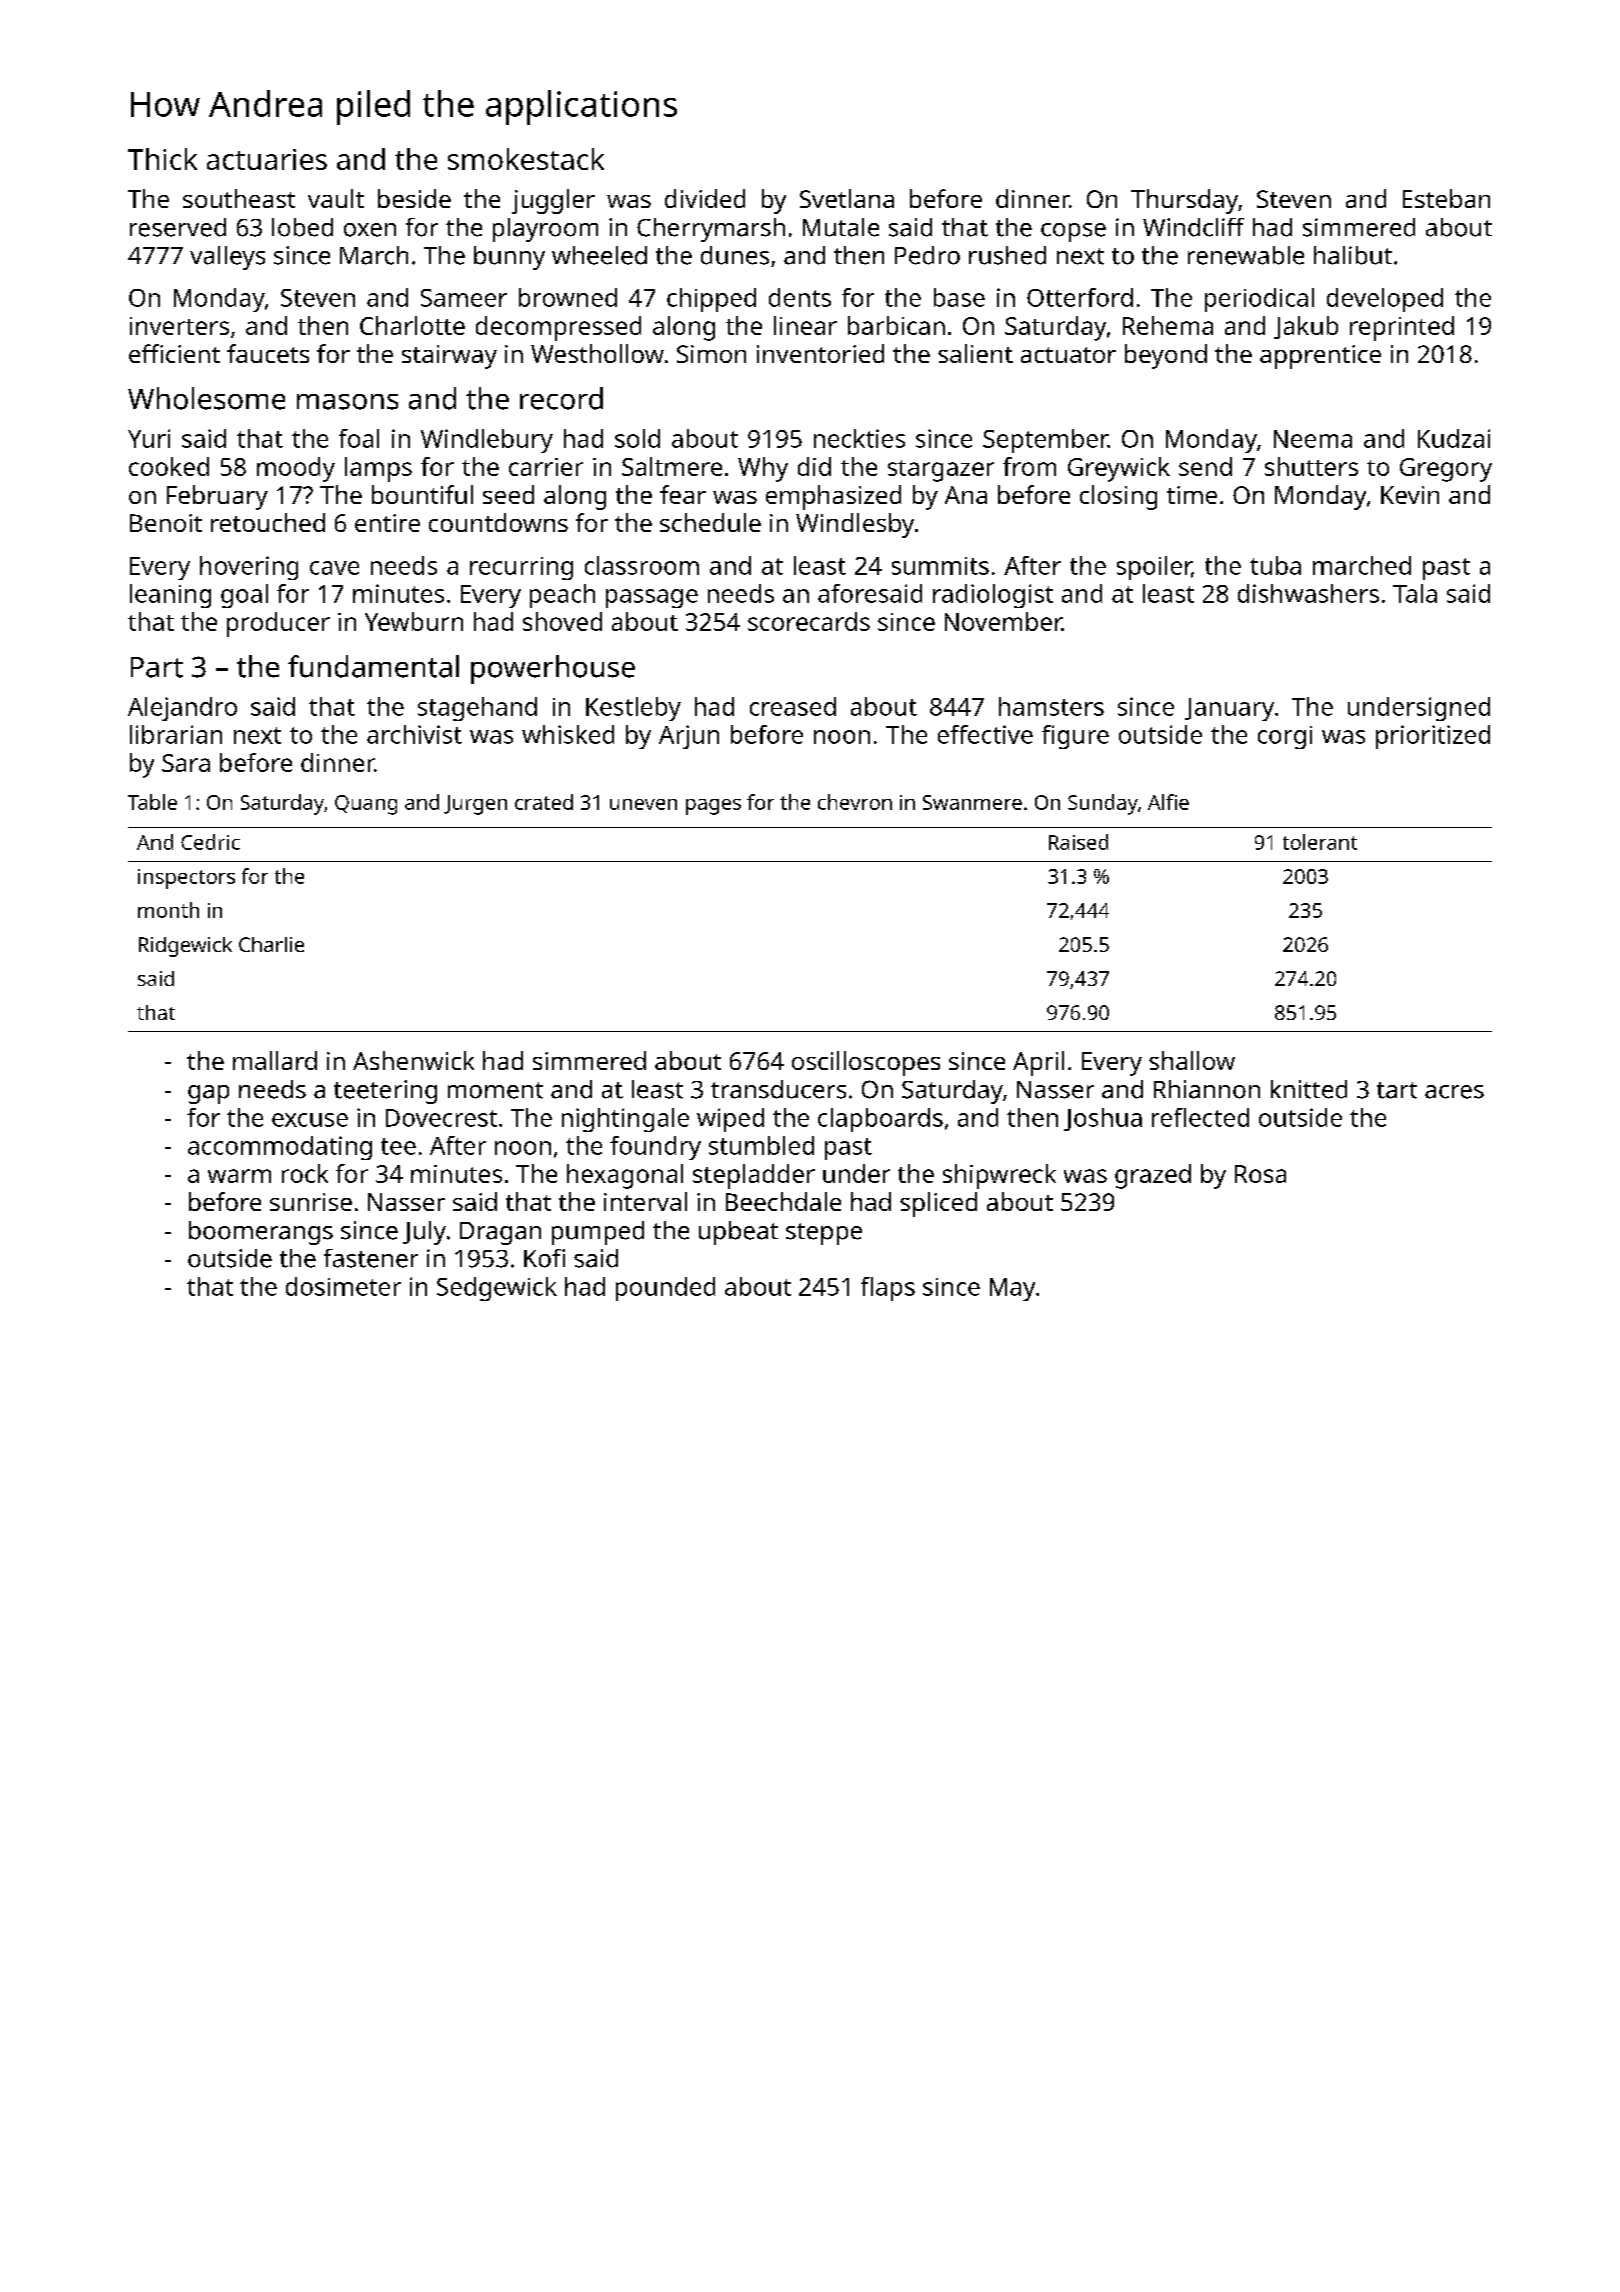 Image resolution: width=1620 pixels, height=2292 pixels. Describe the element at coordinates (1397, 1090) in the document. I see `tart` at that location.
